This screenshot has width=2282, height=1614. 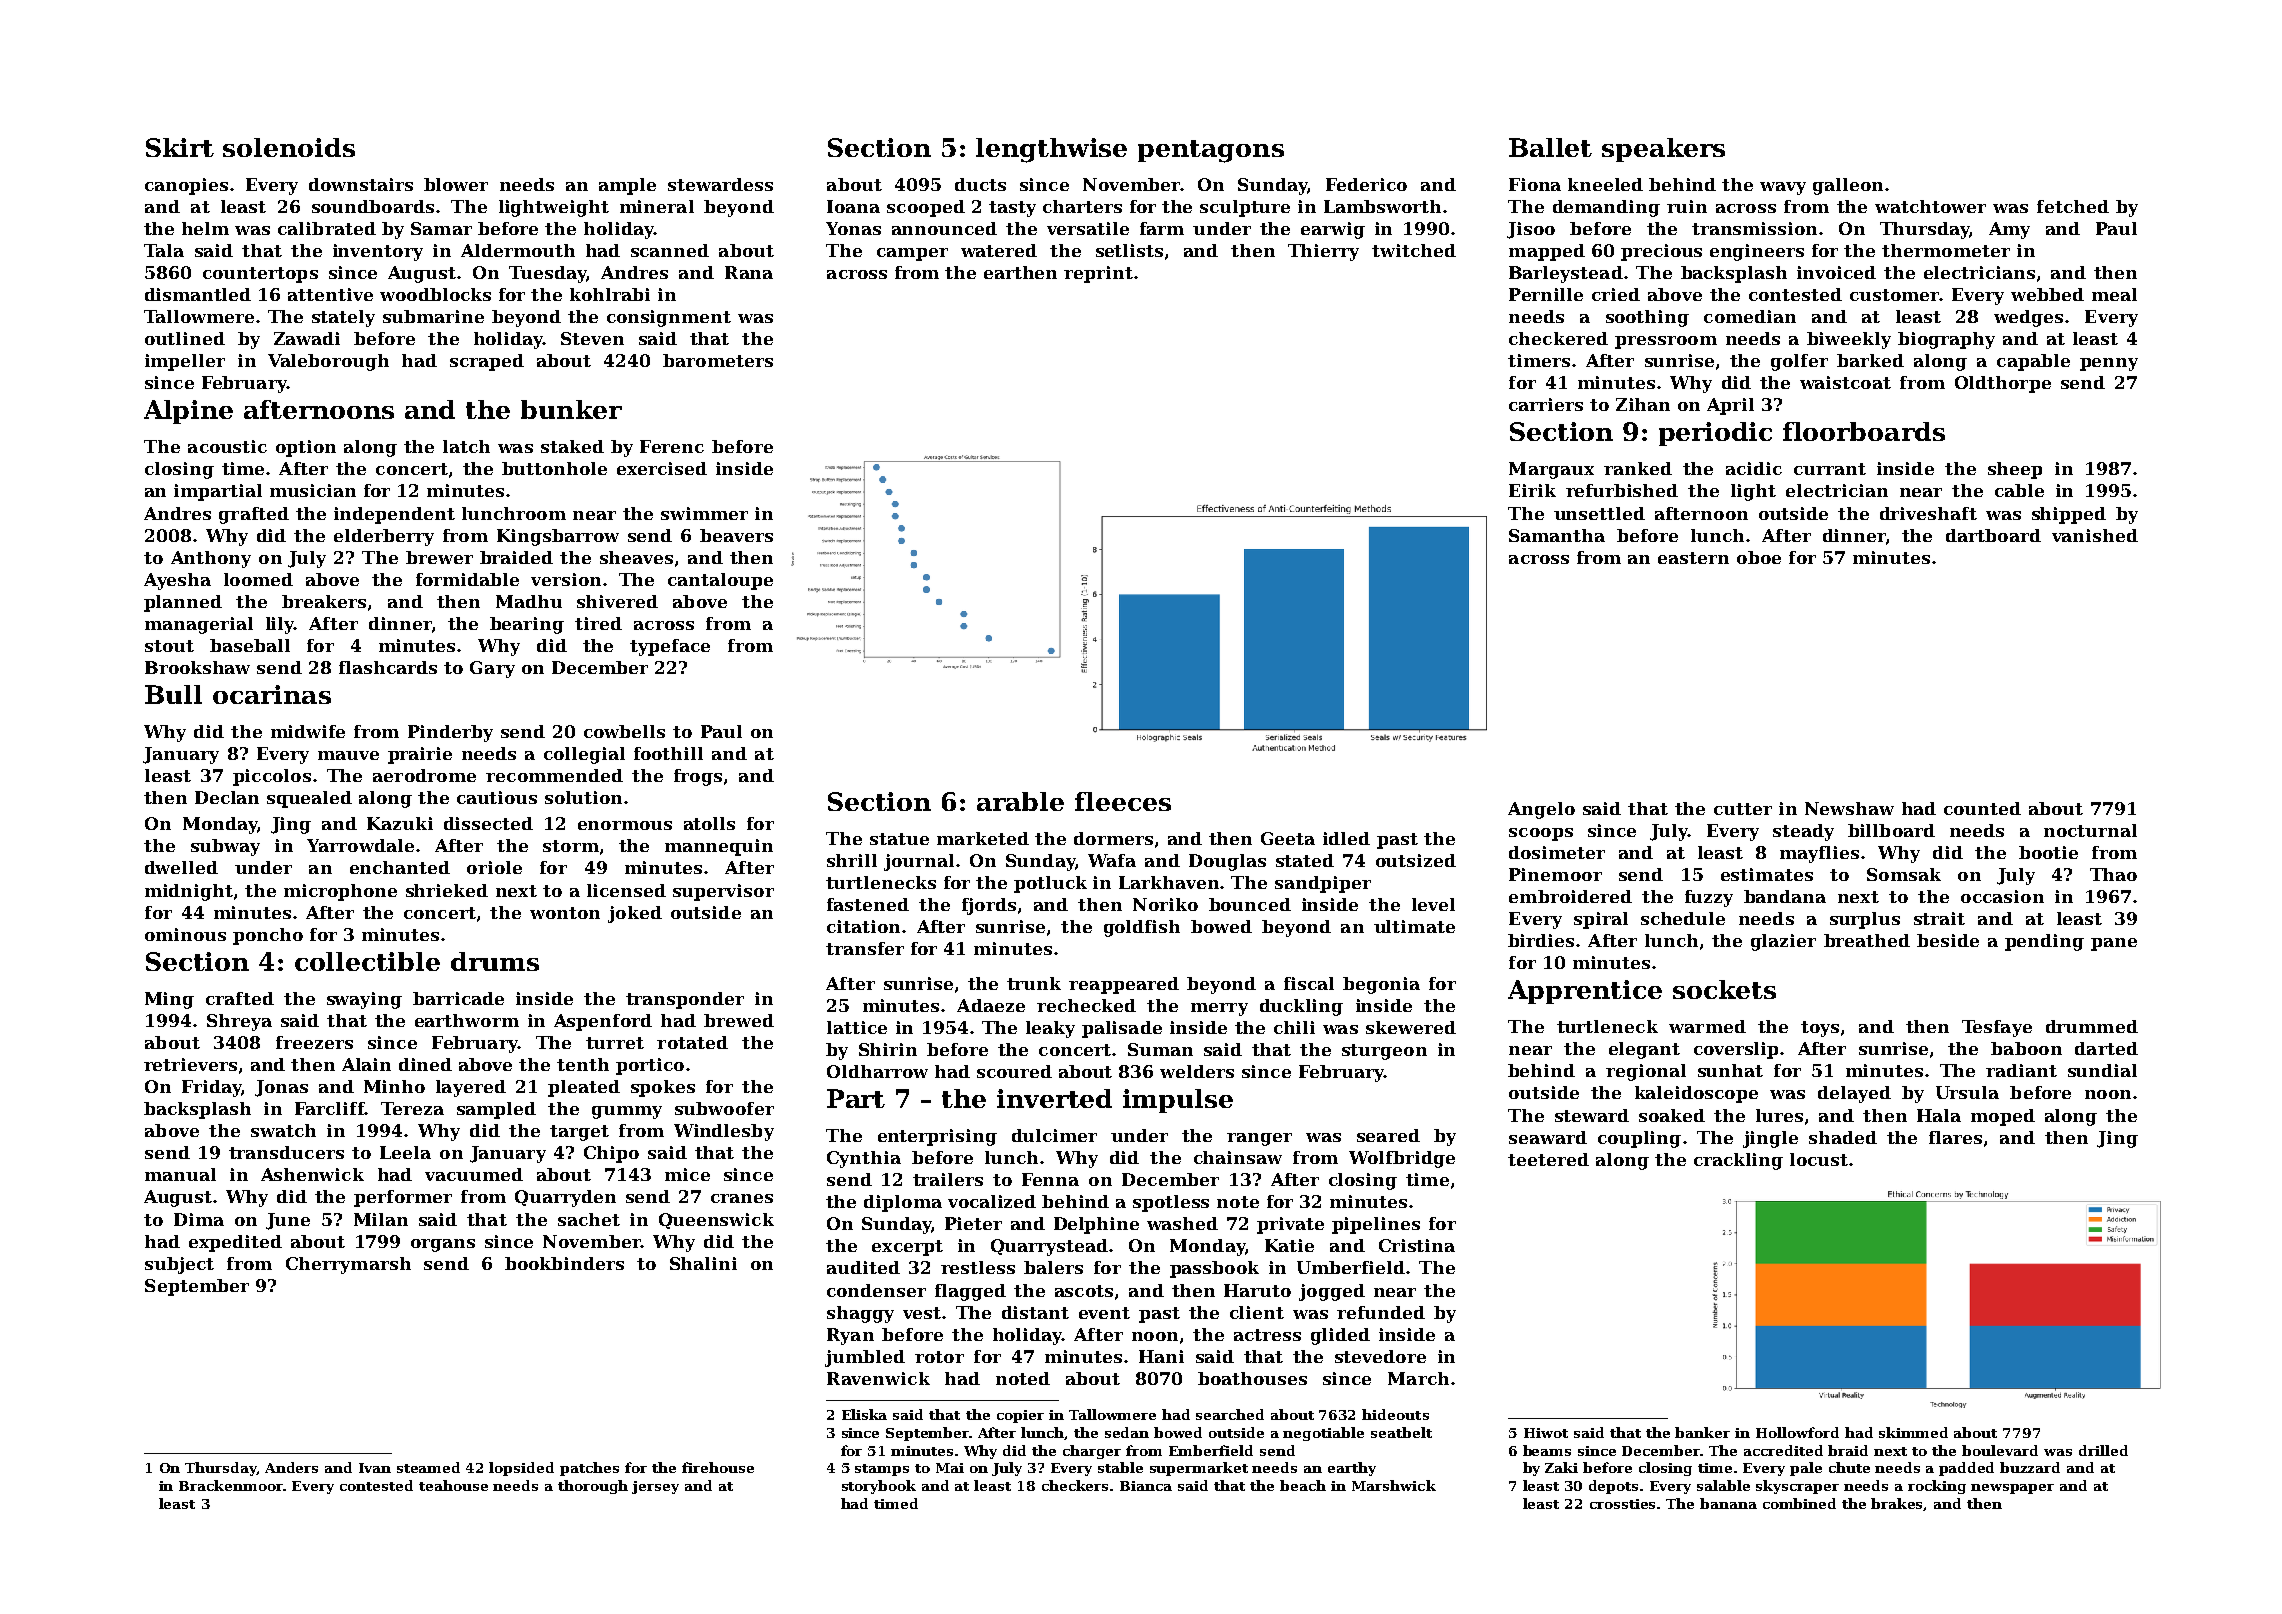 I want to click on Samar, so click(x=441, y=228).
